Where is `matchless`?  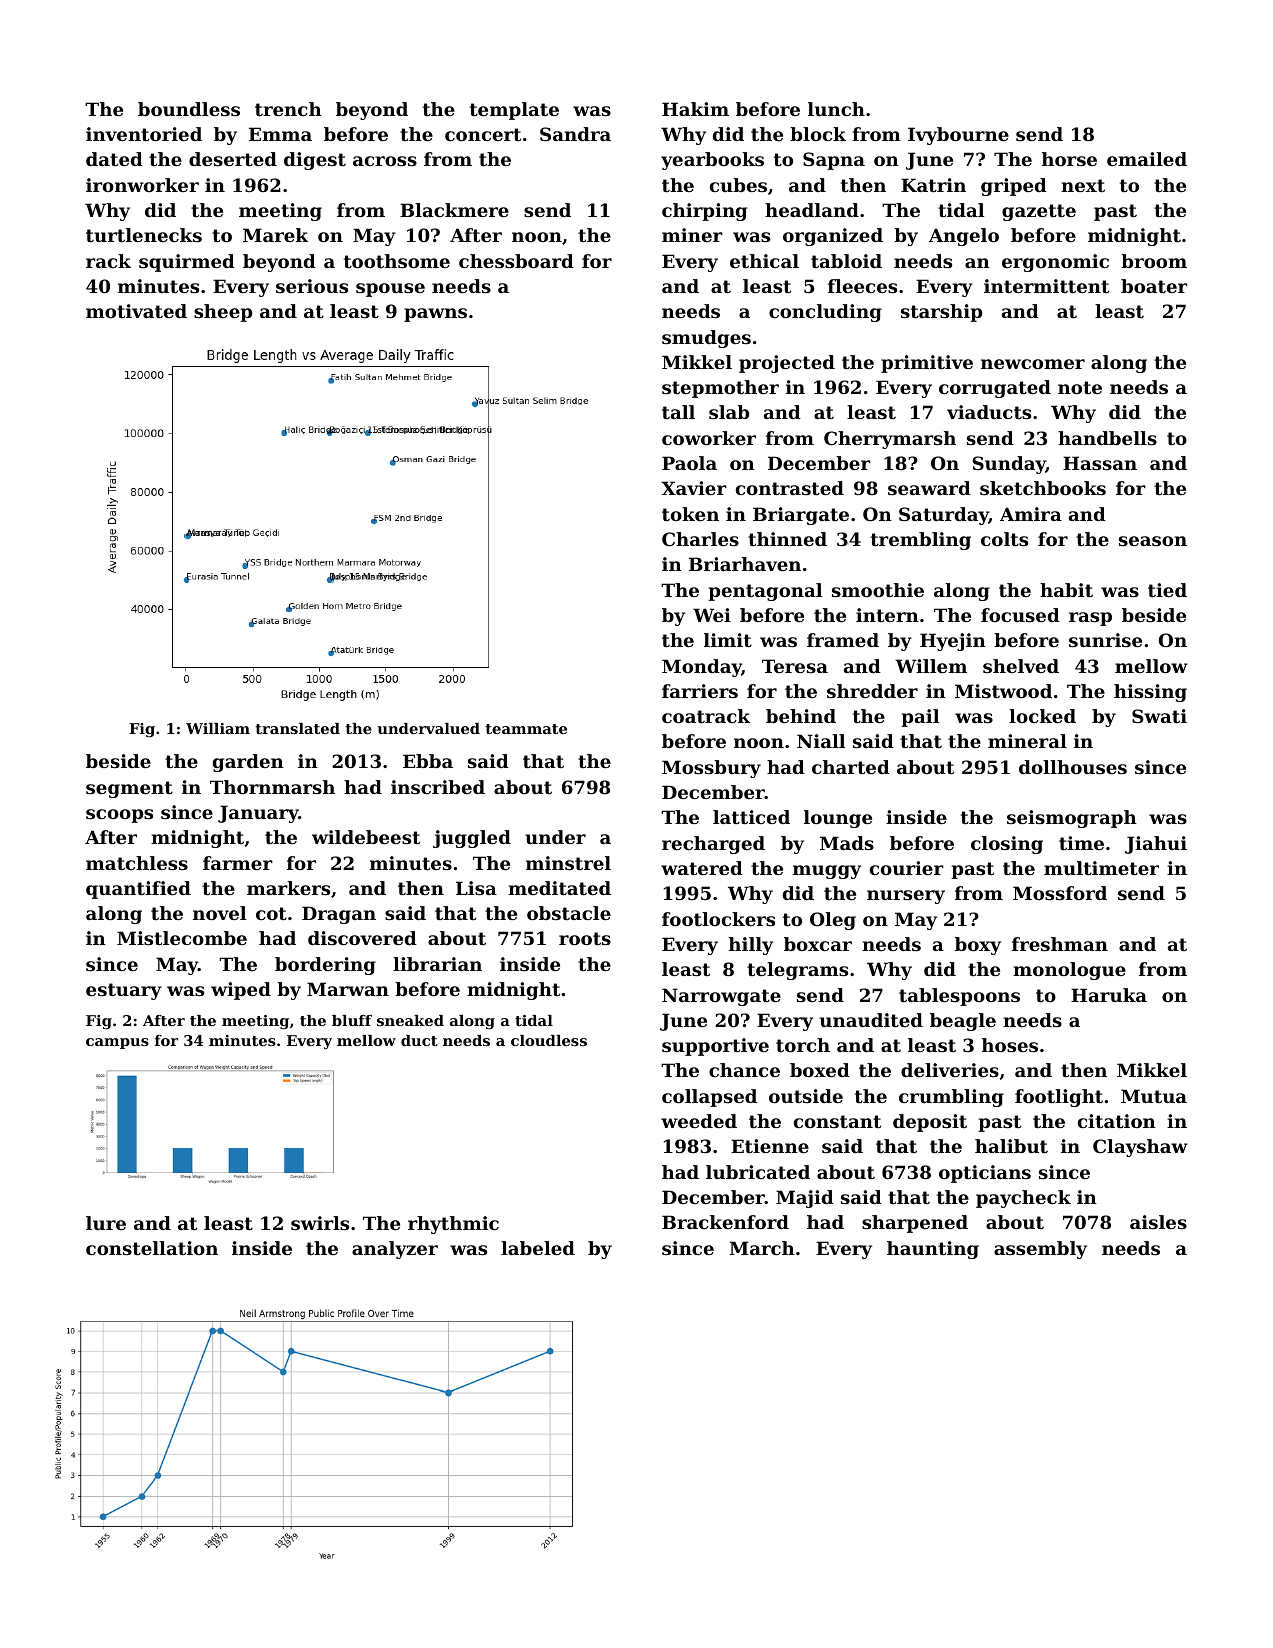
matchless is located at coordinates (137, 863).
